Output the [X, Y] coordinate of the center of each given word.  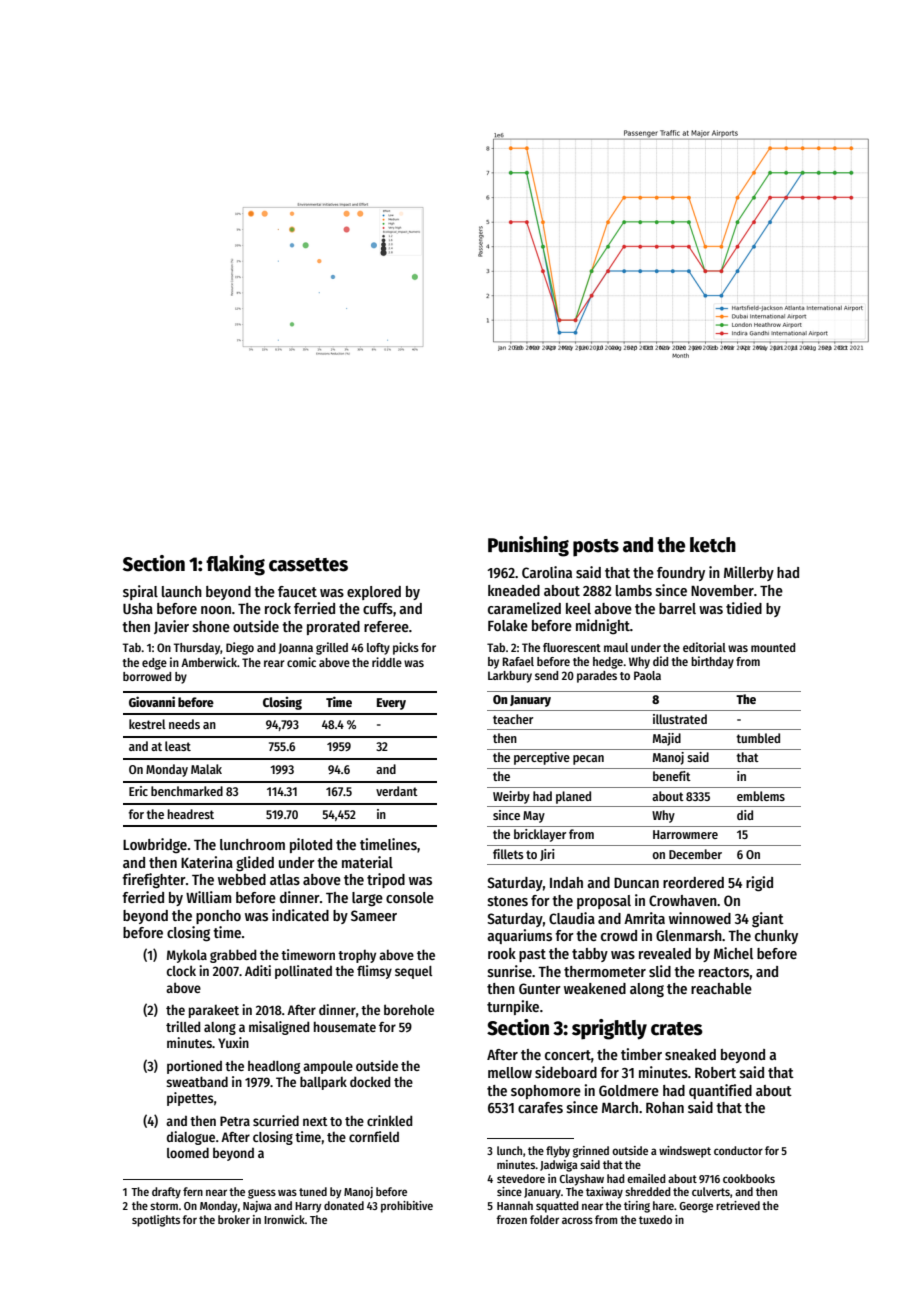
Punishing [528, 546]
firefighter [154, 881]
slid [660, 971]
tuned [313, 1191]
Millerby [749, 573]
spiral [140, 592]
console [410, 897]
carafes [540, 1107]
